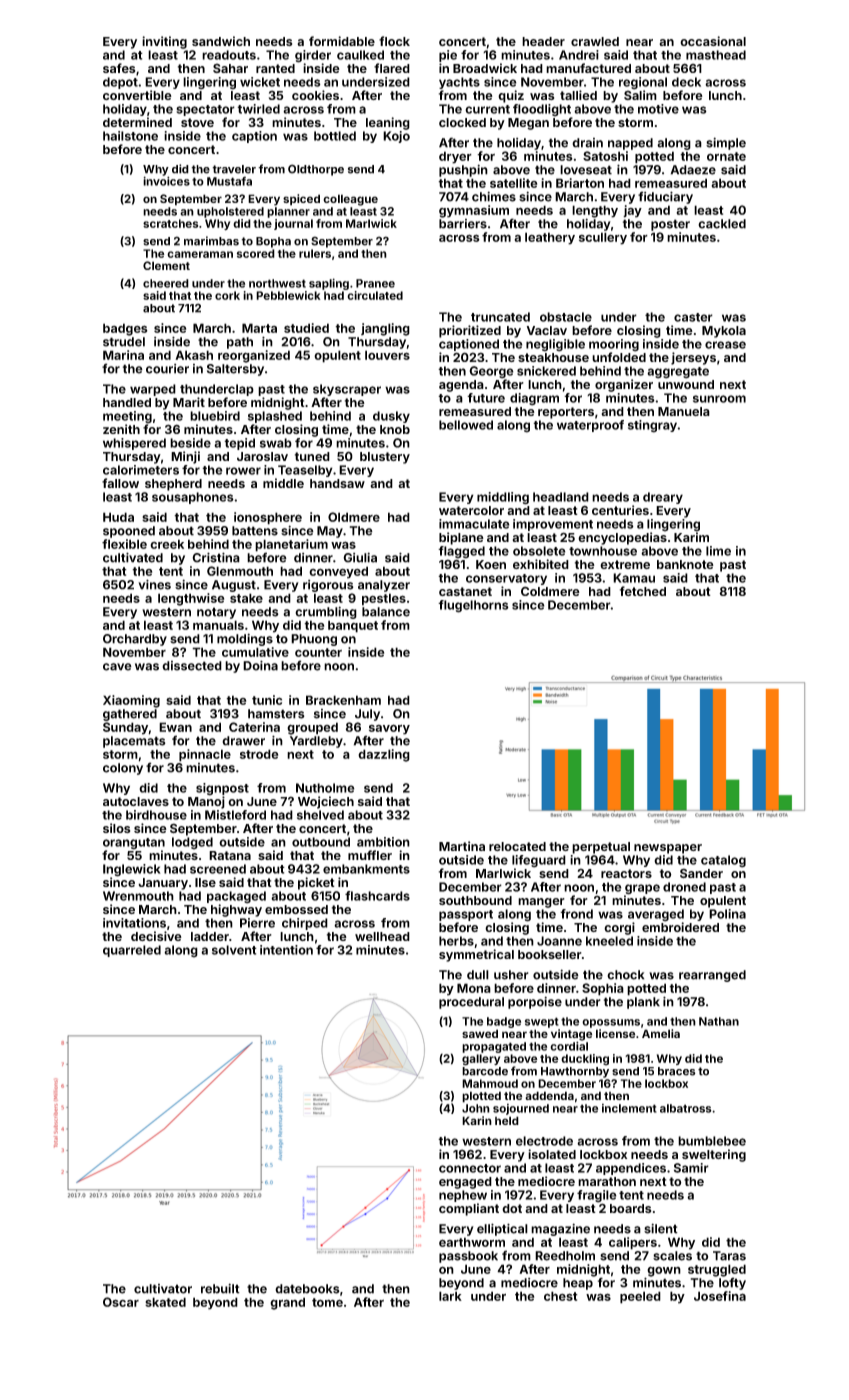 This image has height=1400, width=849. I want to click on occasional, so click(713, 41).
